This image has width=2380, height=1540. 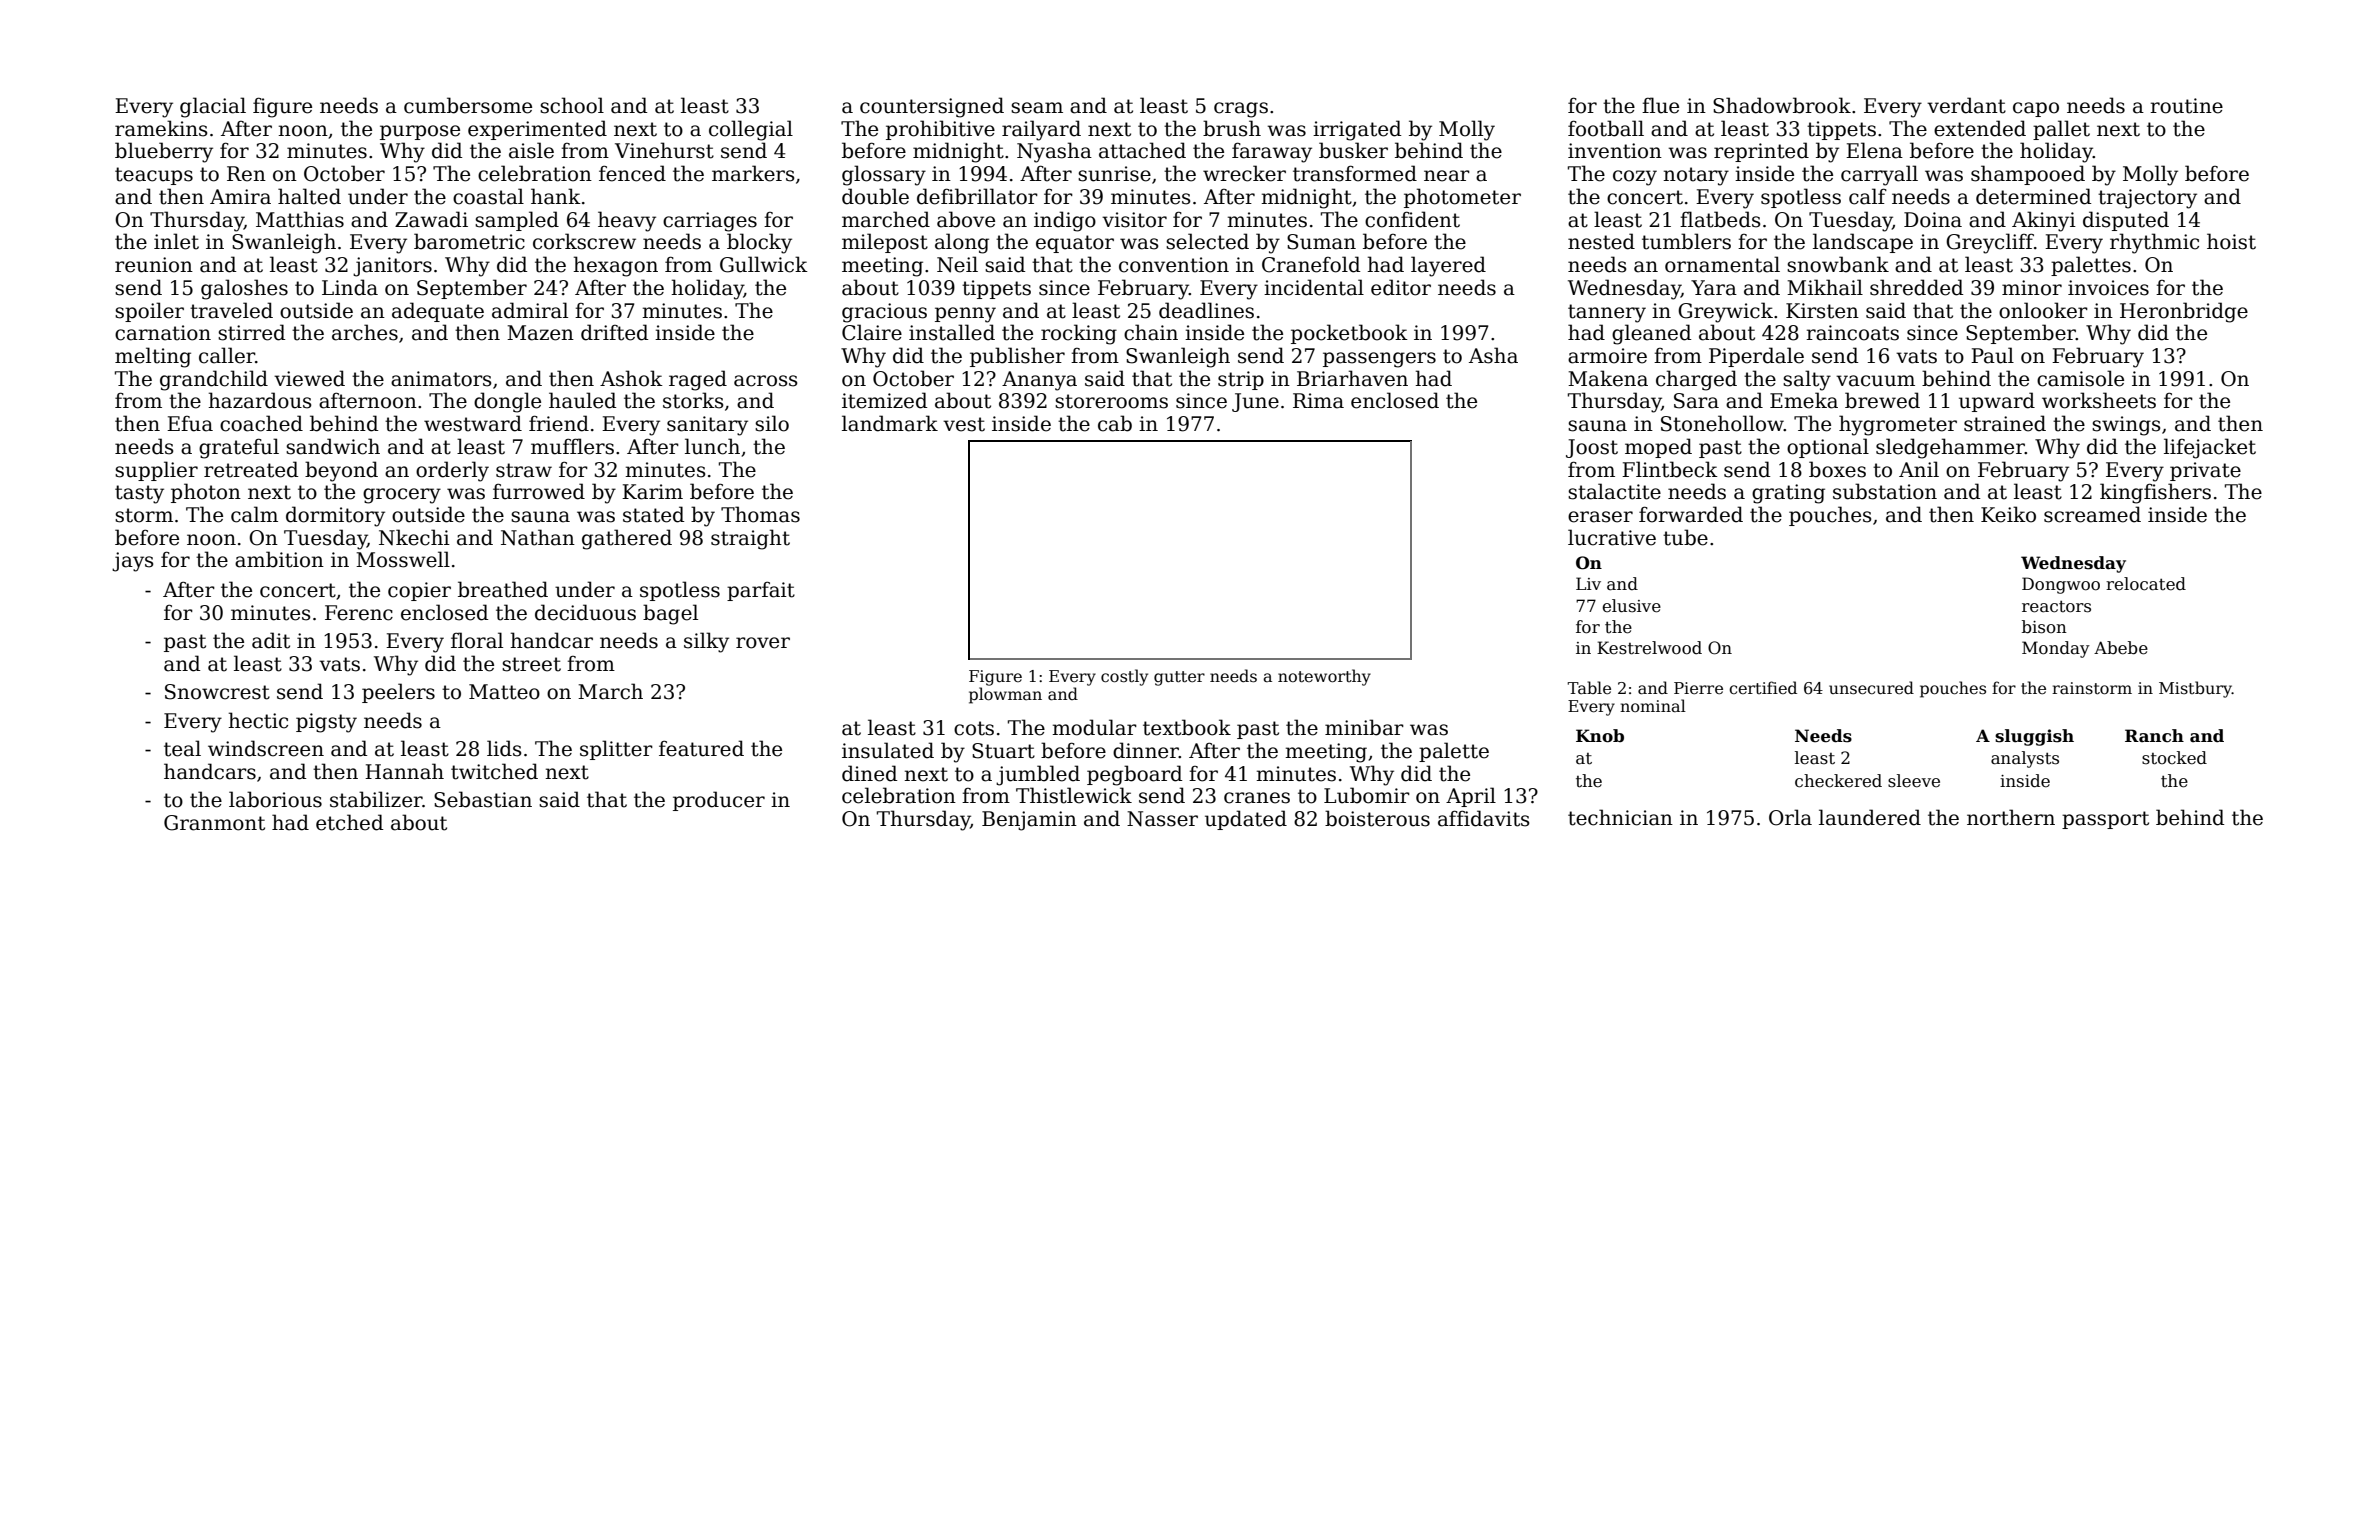 I want to click on etched, so click(x=349, y=822).
